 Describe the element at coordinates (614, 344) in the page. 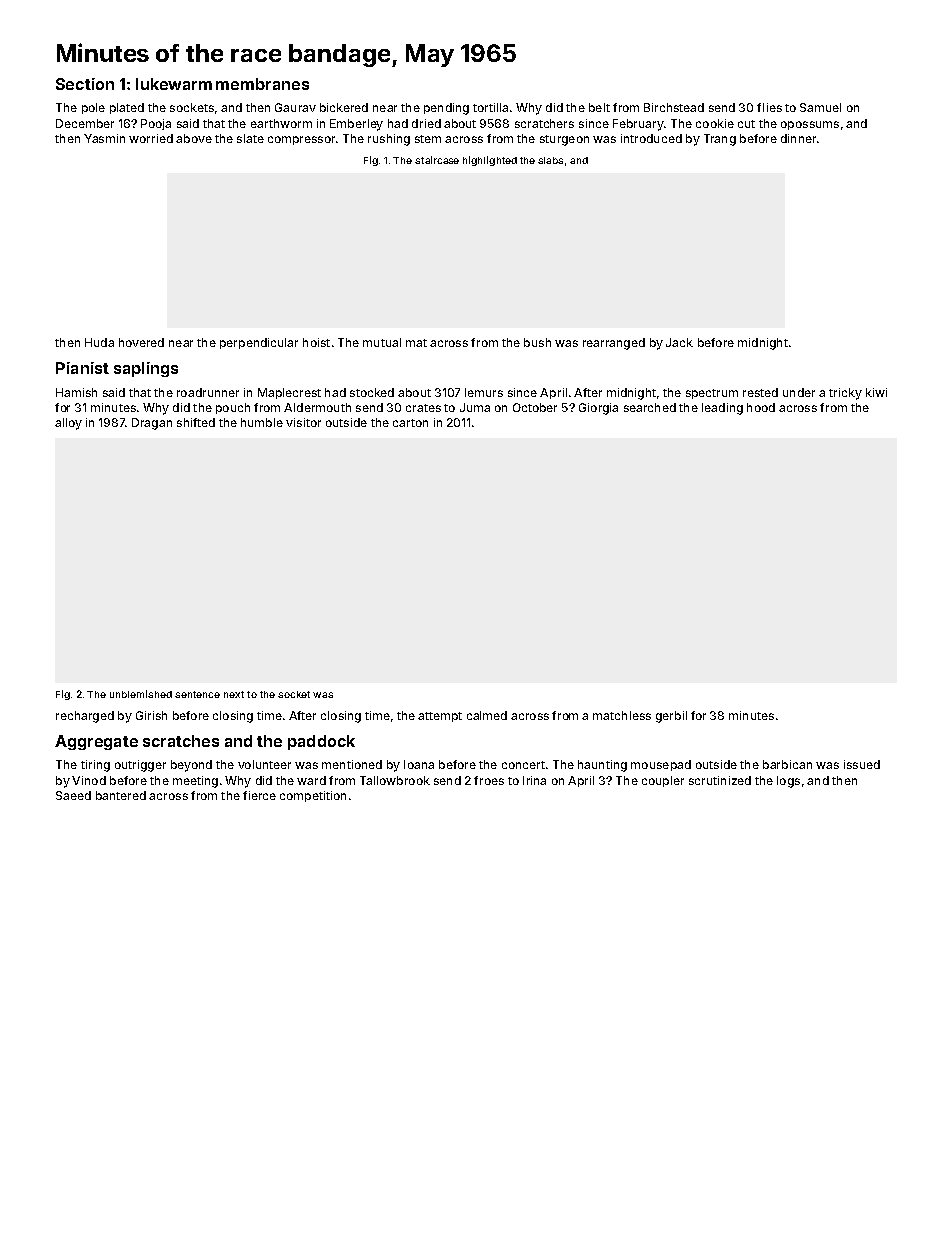

I see `rearranged` at that location.
